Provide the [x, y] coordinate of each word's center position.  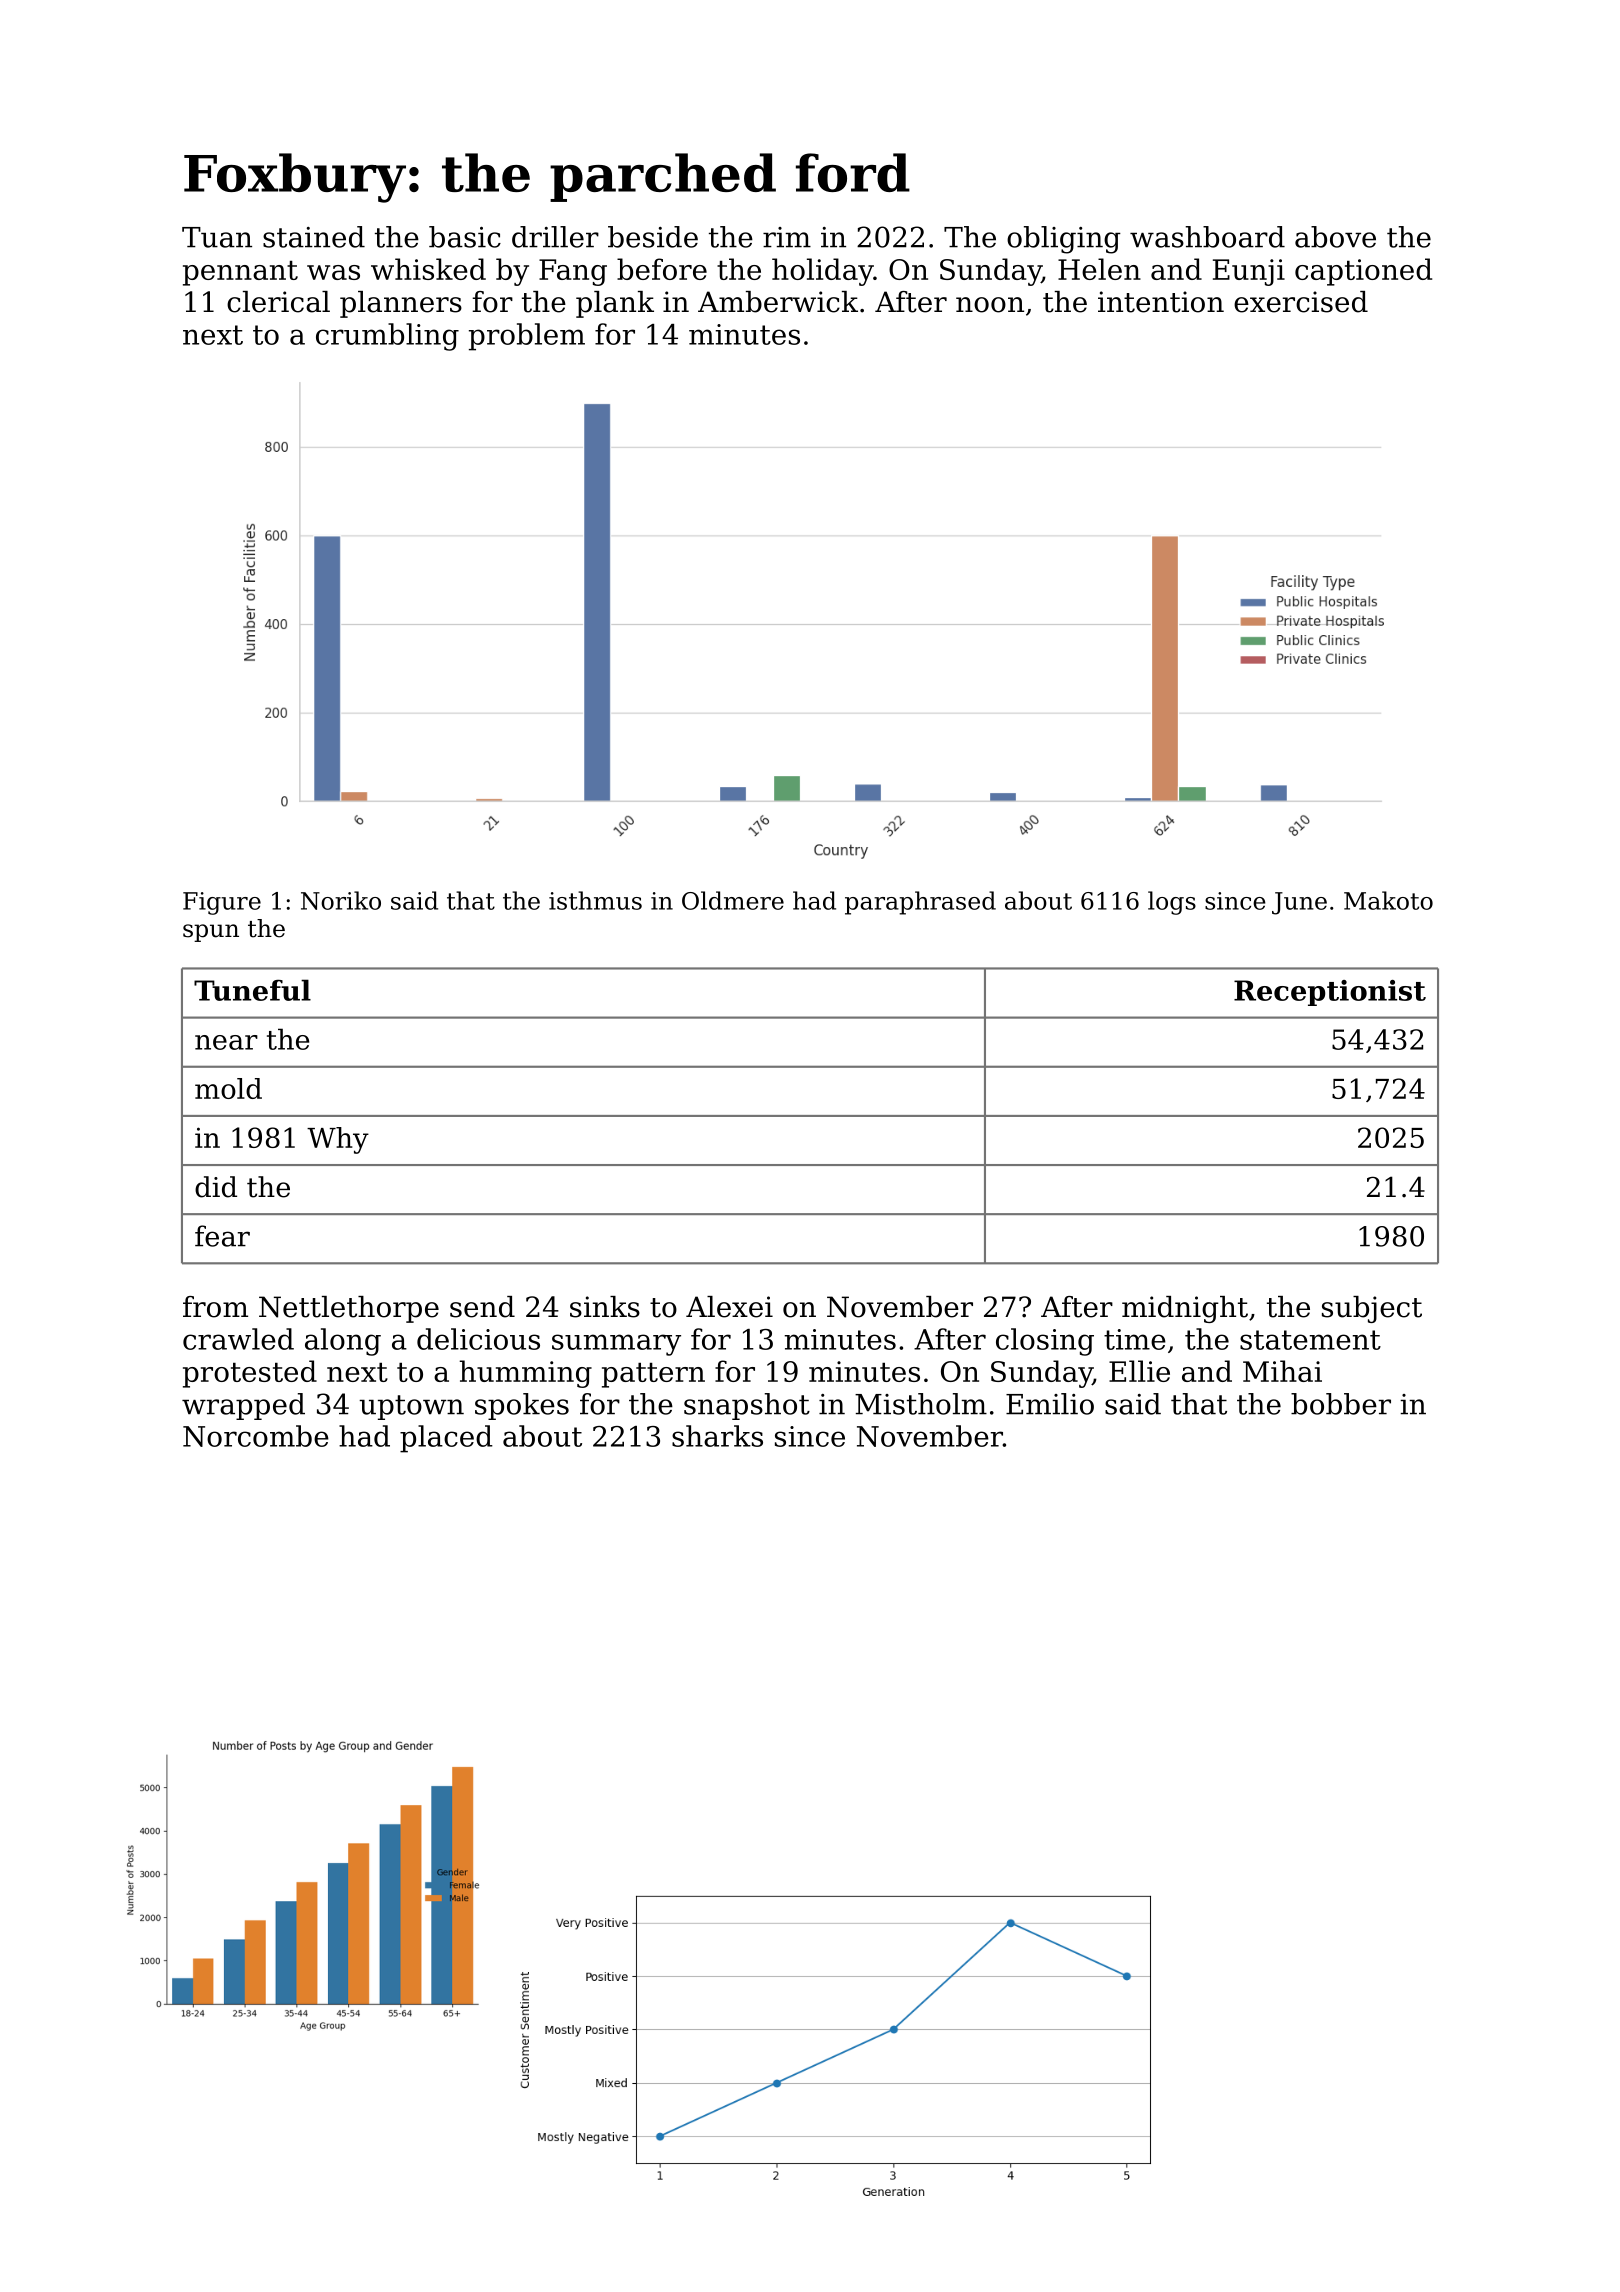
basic [465, 237]
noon [990, 305]
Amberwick [778, 302]
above [1335, 237]
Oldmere [733, 900]
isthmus [595, 900]
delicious [478, 1339]
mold [228, 1088]
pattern [653, 1375]
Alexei [729, 1307]
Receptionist [1330, 993]
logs [1172, 903]
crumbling [387, 337]
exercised [1301, 302]
